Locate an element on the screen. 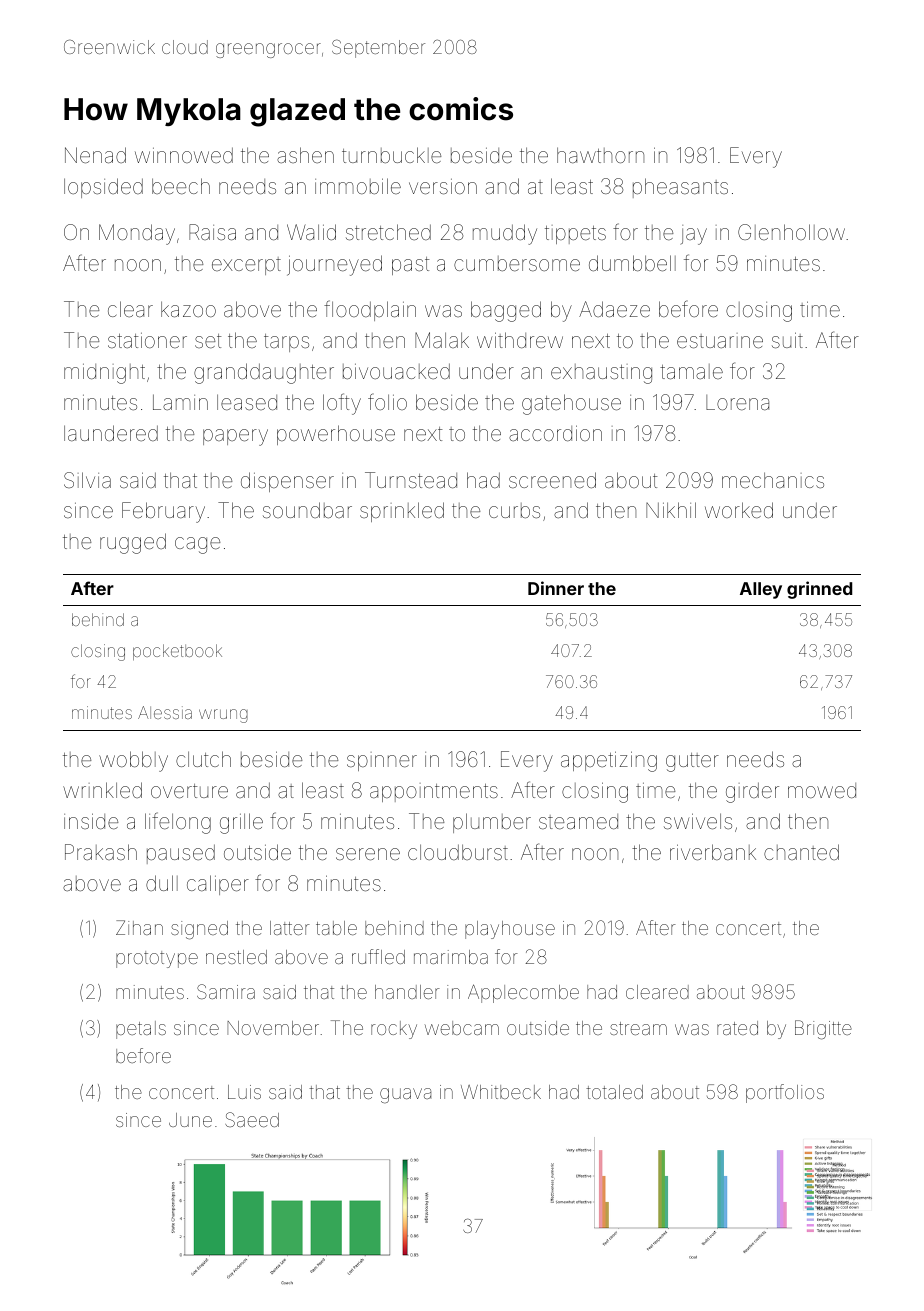  Lorena is located at coordinates (737, 402).
